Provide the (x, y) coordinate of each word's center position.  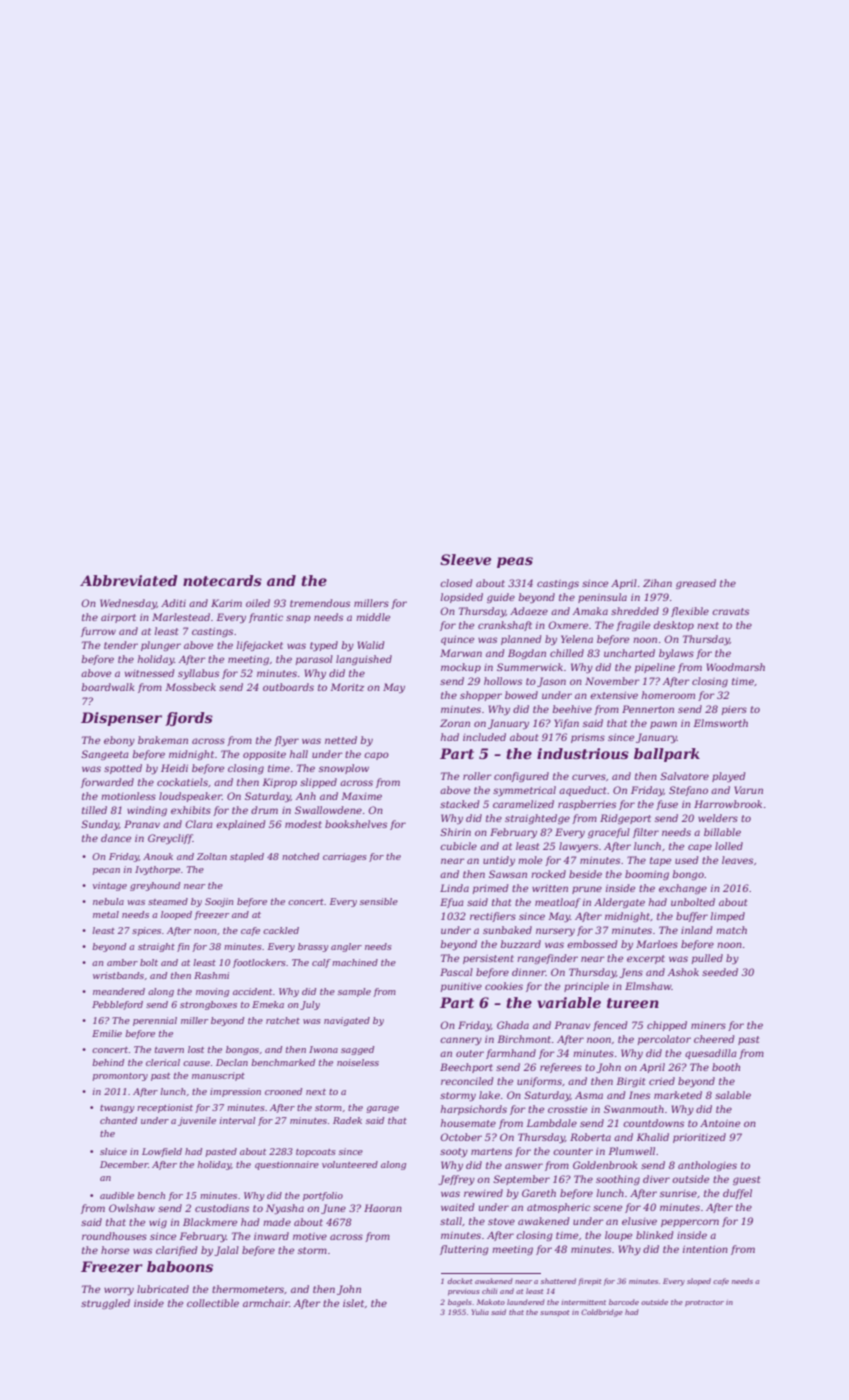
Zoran (455, 723)
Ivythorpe (157, 870)
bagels (460, 1303)
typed (324, 646)
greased (696, 584)
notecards (222, 580)
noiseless (358, 1062)
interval (237, 1120)
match (731, 930)
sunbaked (507, 930)
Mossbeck (190, 687)
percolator (664, 1040)
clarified (176, 1251)
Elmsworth (720, 723)
